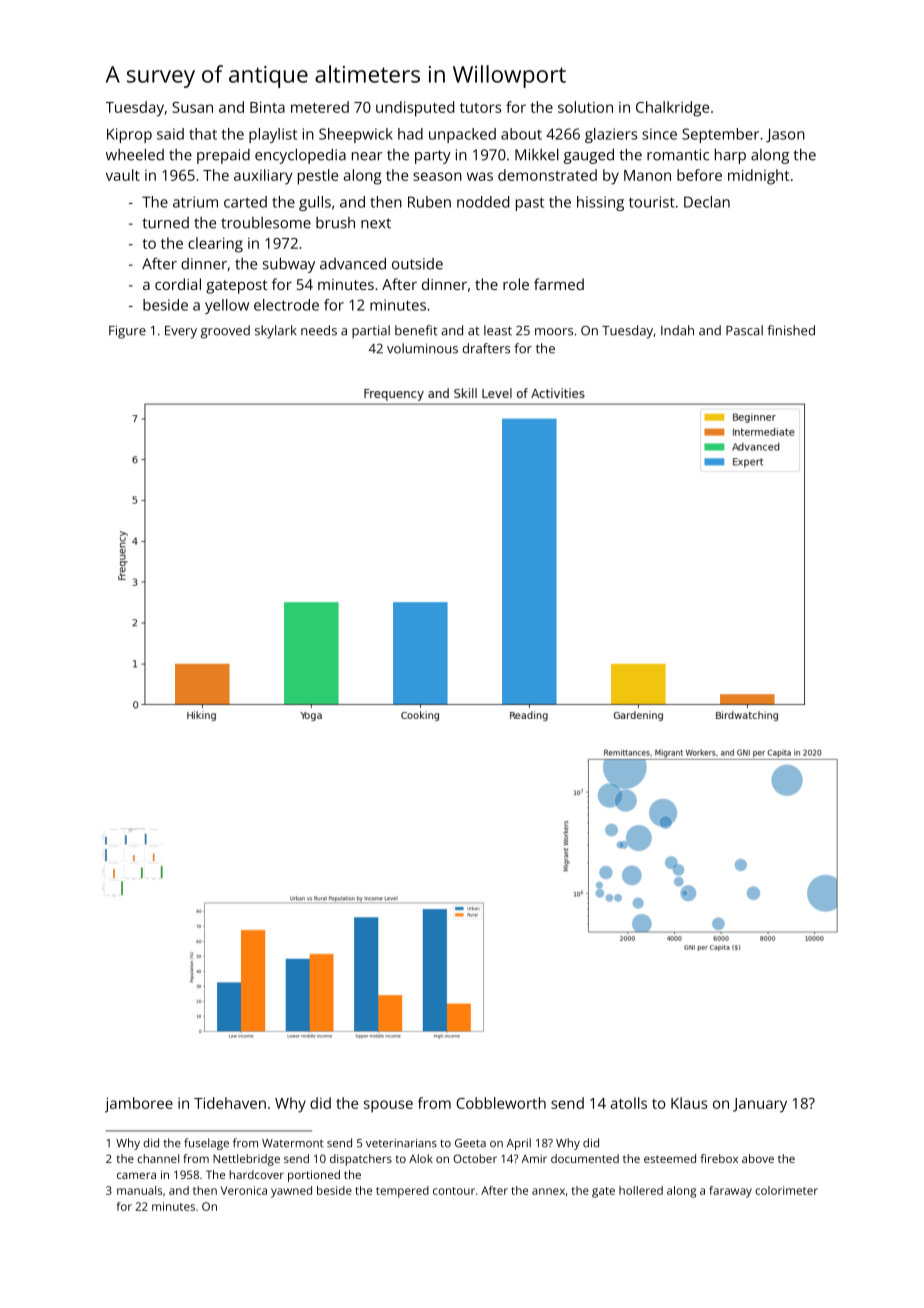  What do you see at coordinates (371, 332) in the screenshot?
I see `partial` at bounding box center [371, 332].
